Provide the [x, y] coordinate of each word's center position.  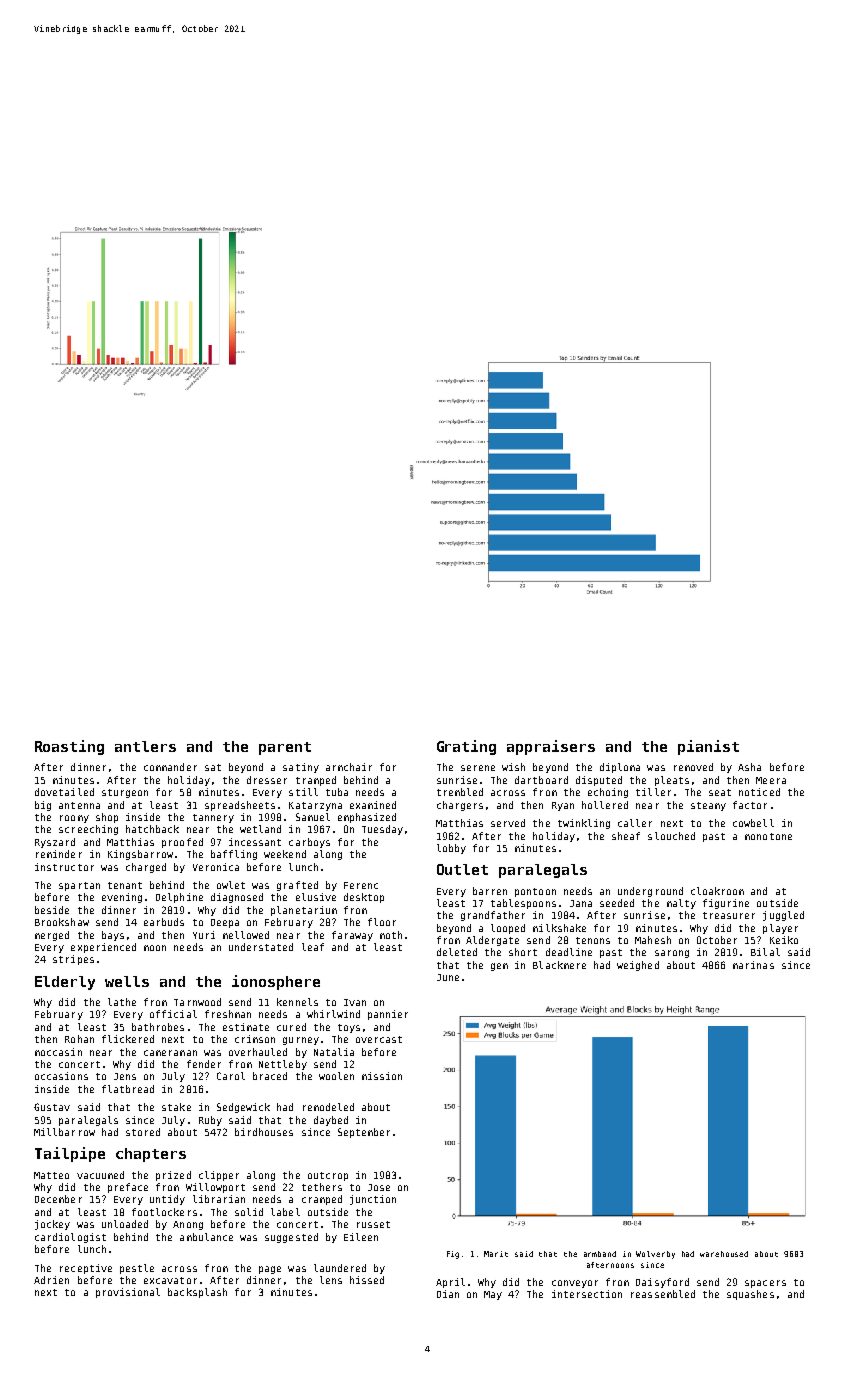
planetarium [304, 911]
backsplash [197, 1293]
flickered [128, 1039]
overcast [379, 1039]
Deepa [225, 923]
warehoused [724, 1254]
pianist [708, 747]
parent [285, 748]
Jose [379, 1187]
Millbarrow [64, 1132]
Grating [466, 747]
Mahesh [653, 940]
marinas [753, 965]
